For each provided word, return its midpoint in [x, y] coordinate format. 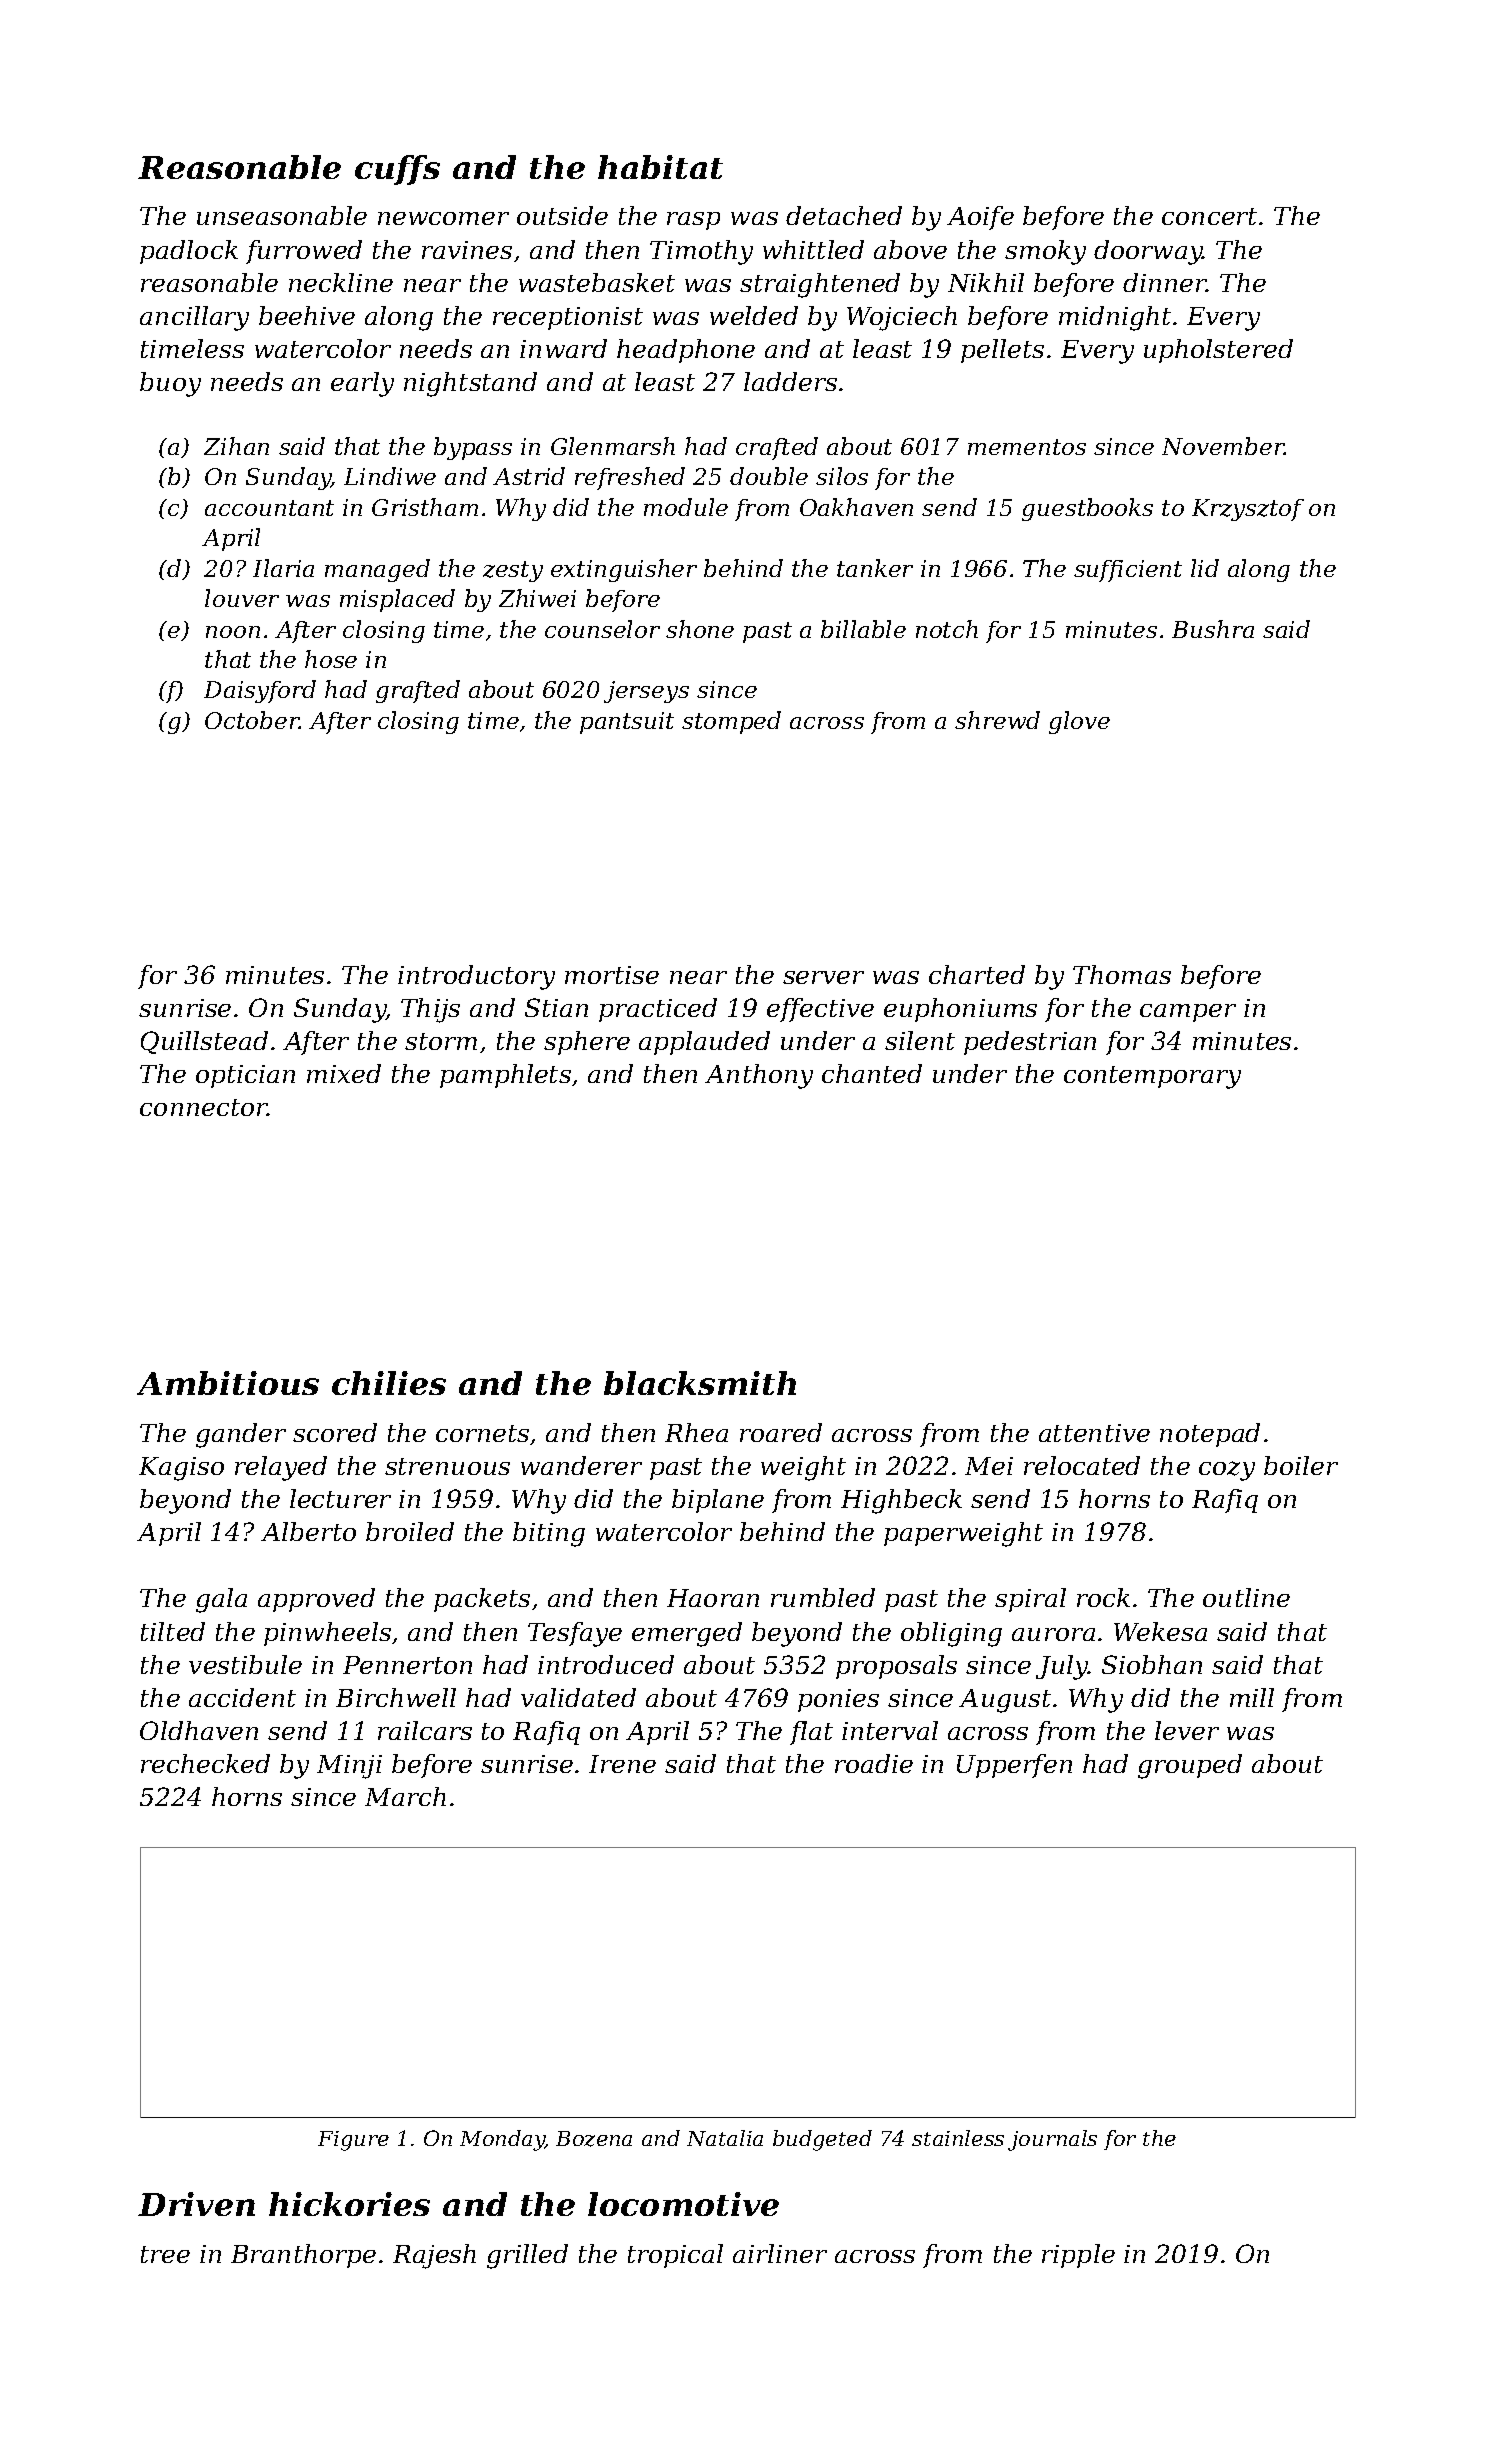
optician [245, 1076]
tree [165, 2254]
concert [1209, 216]
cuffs [397, 170]
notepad [1210, 1435]
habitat [660, 167]
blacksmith [700, 1383]
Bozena [594, 2139]
